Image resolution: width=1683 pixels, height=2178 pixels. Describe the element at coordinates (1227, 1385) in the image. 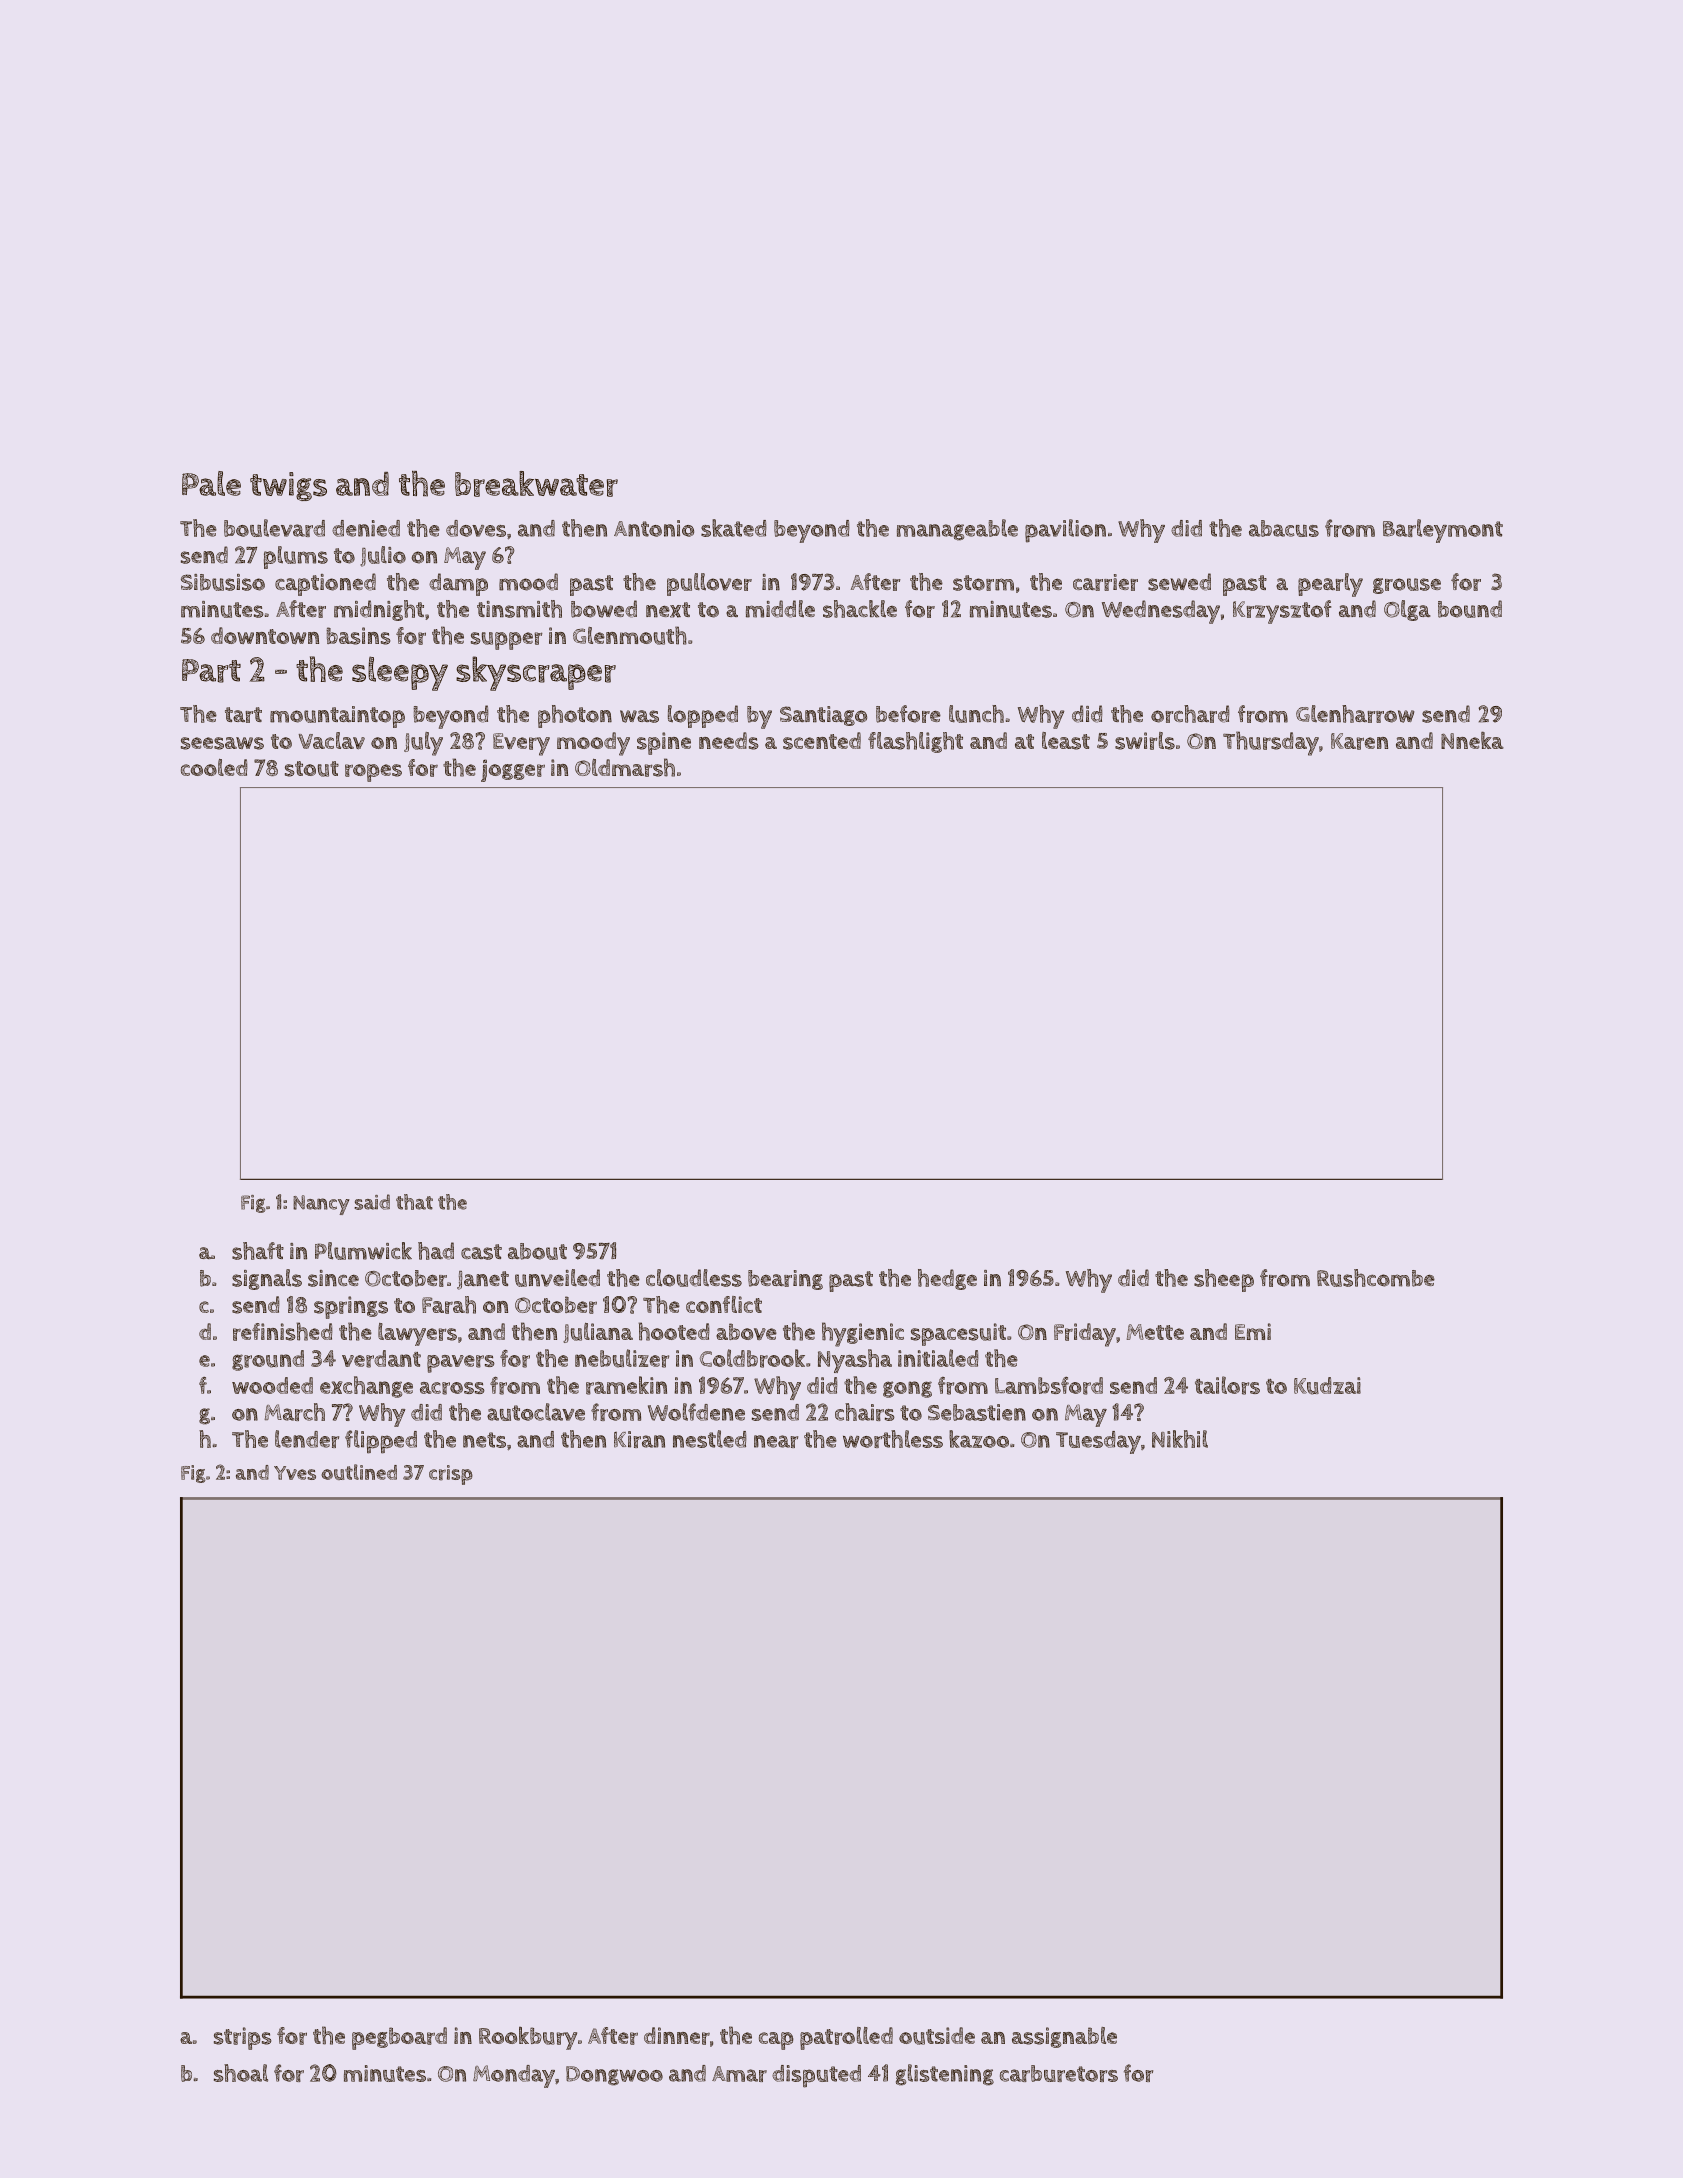

I see `tailors` at that location.
